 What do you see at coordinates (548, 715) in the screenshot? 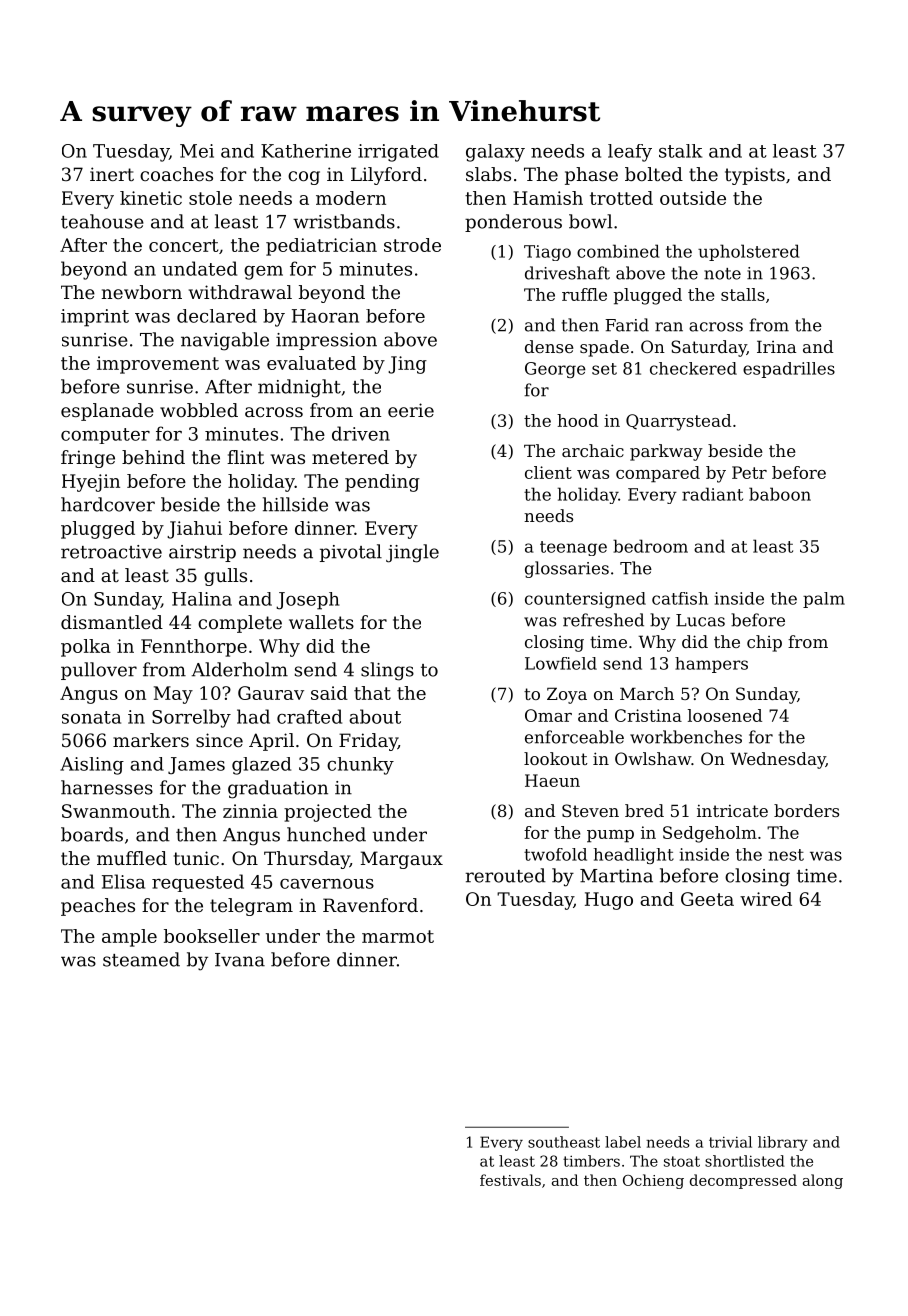
I see `Omar` at bounding box center [548, 715].
